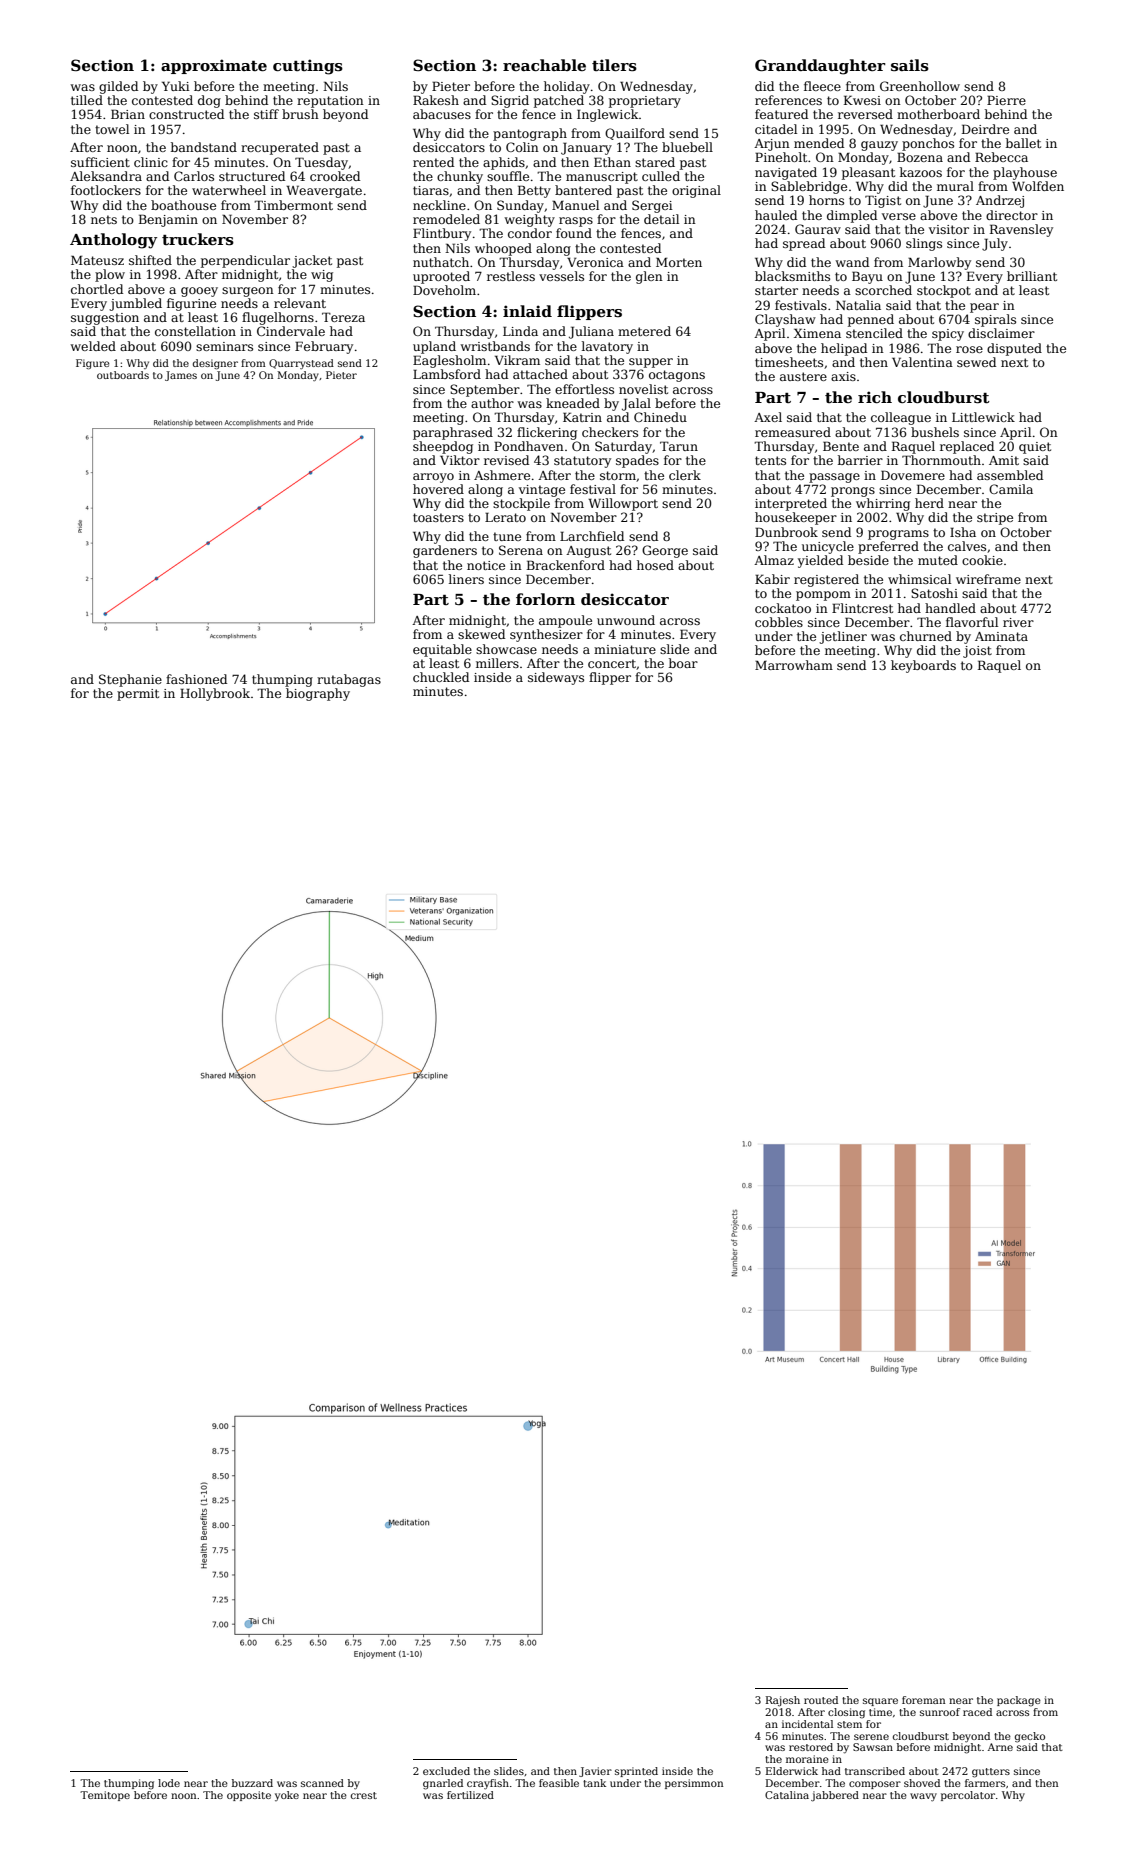 This screenshot has width=1138, height=1874. Describe the element at coordinates (783, 1701) in the screenshot. I see `Rajesh` at that location.
